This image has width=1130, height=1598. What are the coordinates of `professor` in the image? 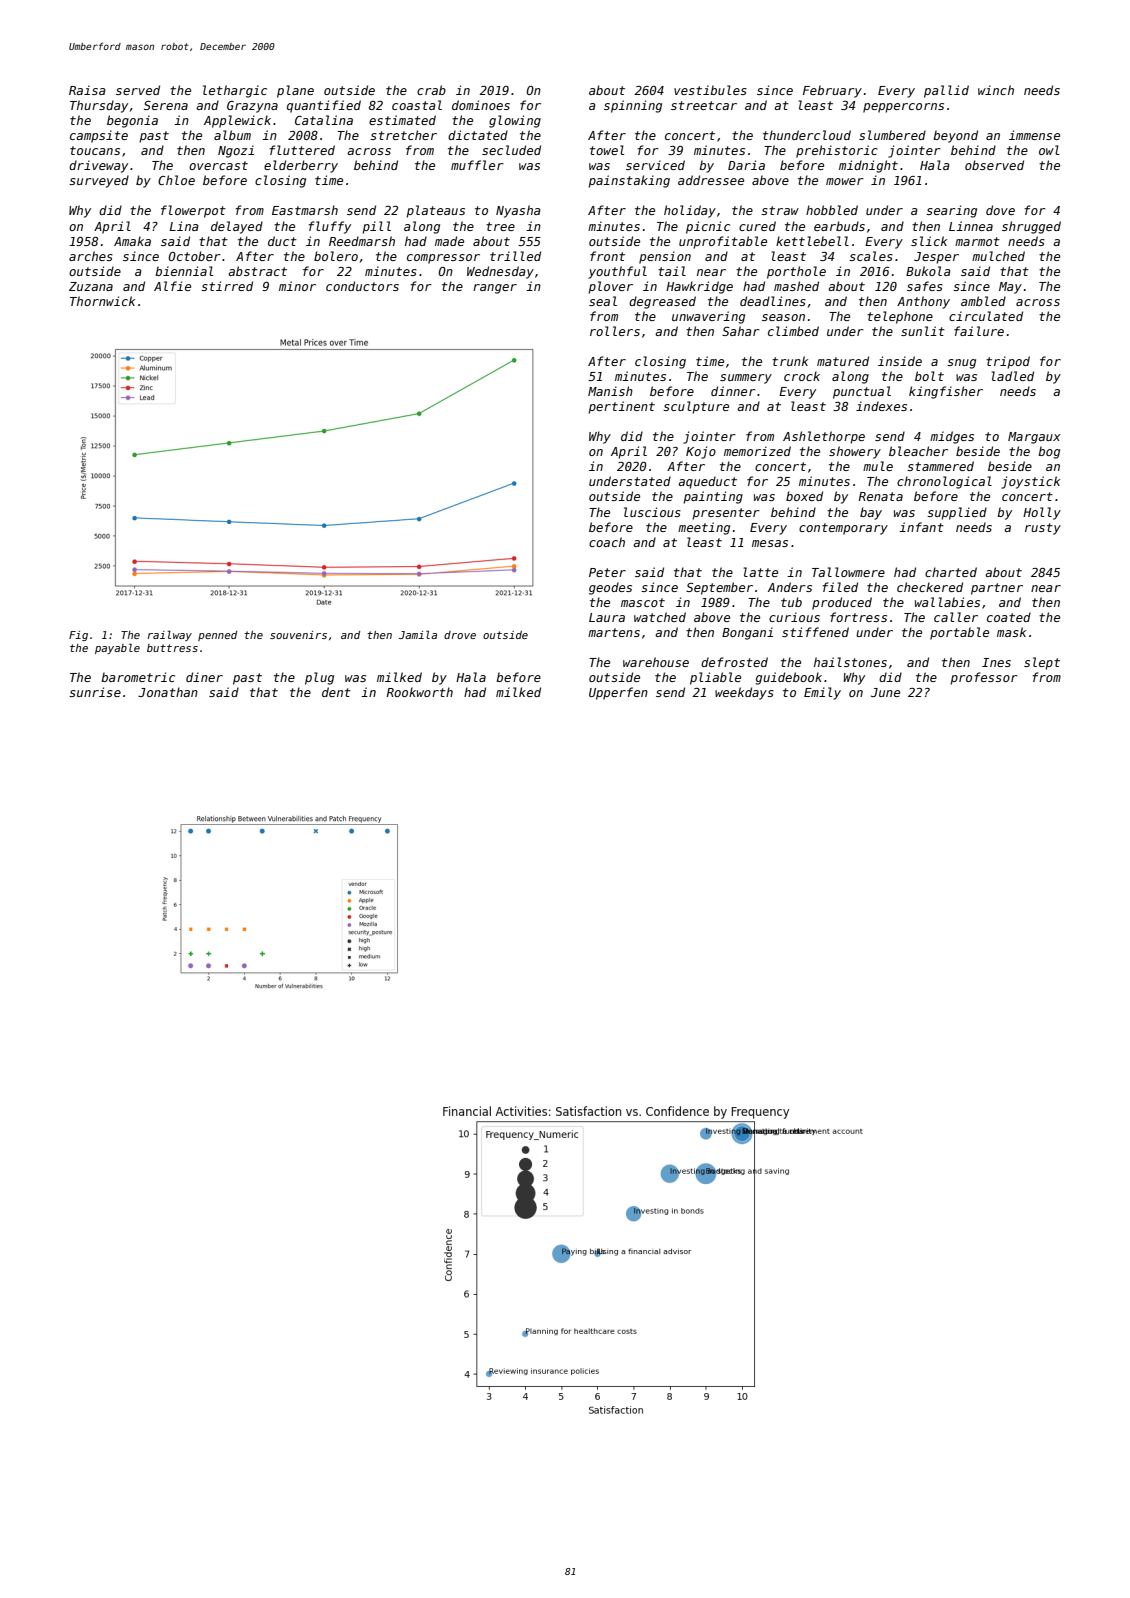 It's located at (984, 678).
